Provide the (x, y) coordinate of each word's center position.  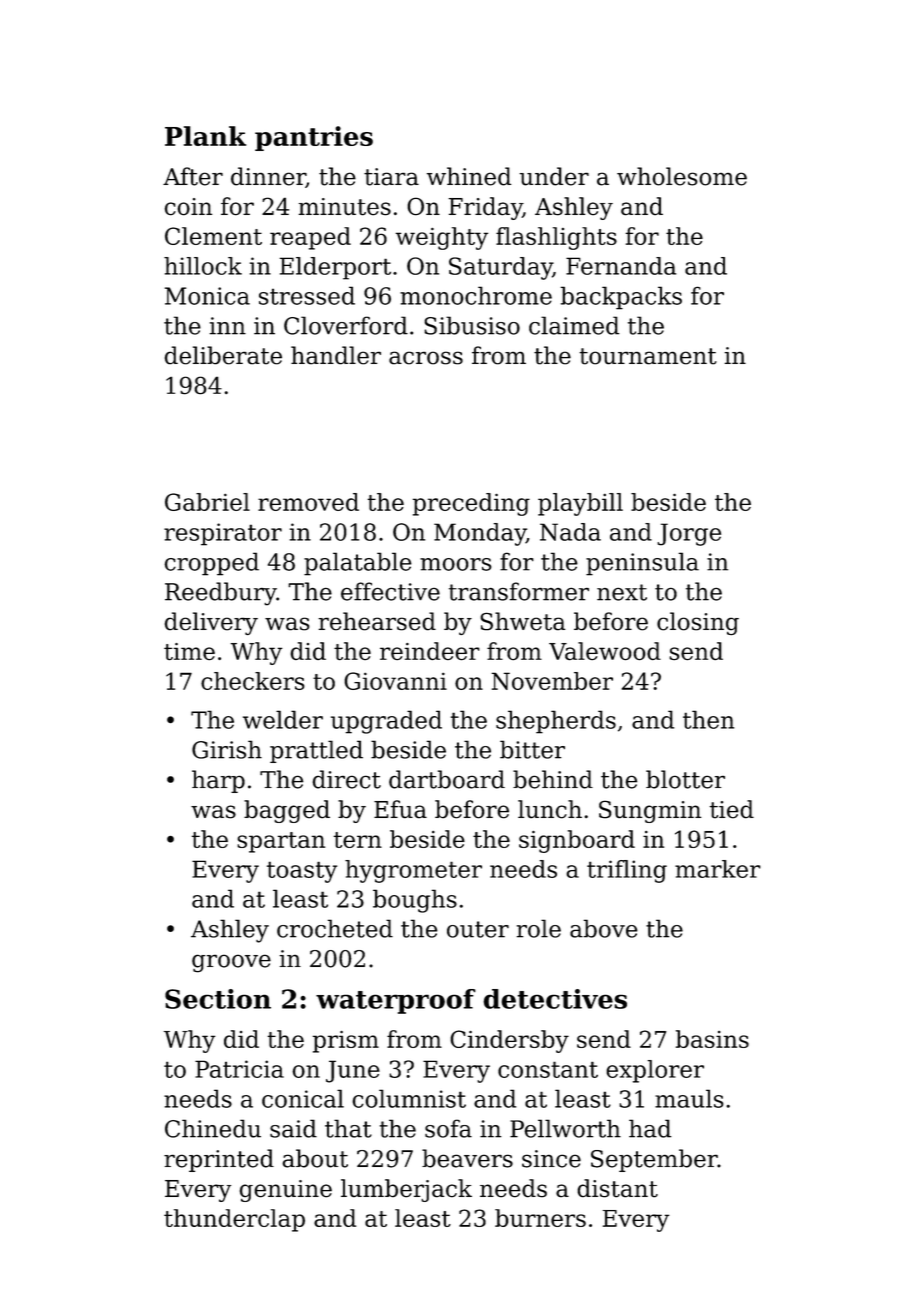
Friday (485, 208)
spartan (281, 842)
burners (540, 1218)
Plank (205, 136)
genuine (286, 1191)
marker (718, 869)
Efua (400, 809)
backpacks (621, 298)
